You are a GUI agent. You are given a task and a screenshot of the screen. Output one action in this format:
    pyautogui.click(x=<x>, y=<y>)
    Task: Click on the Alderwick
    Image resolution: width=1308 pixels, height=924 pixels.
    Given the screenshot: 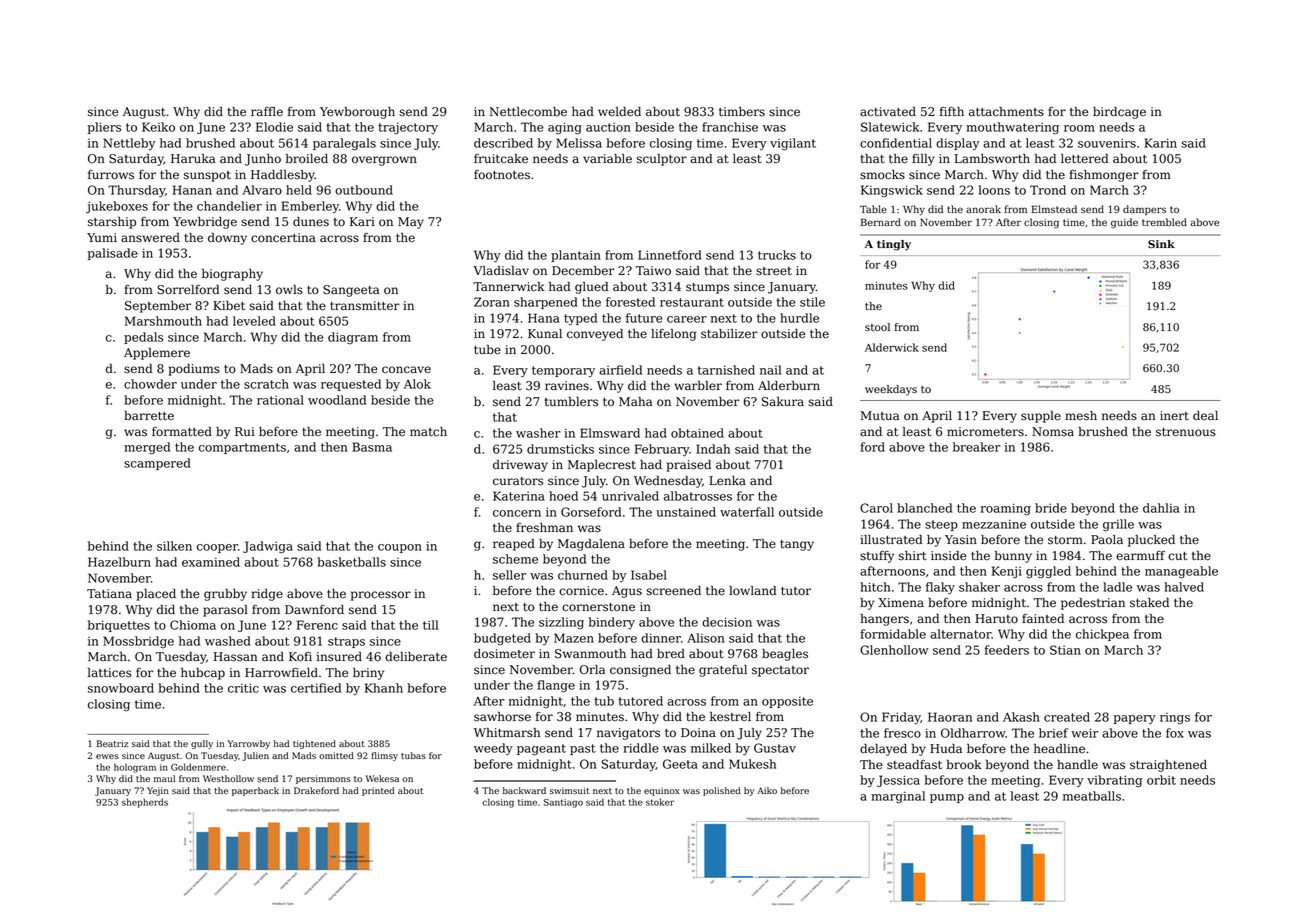 What is the action you would take?
    pyautogui.click(x=892, y=347)
